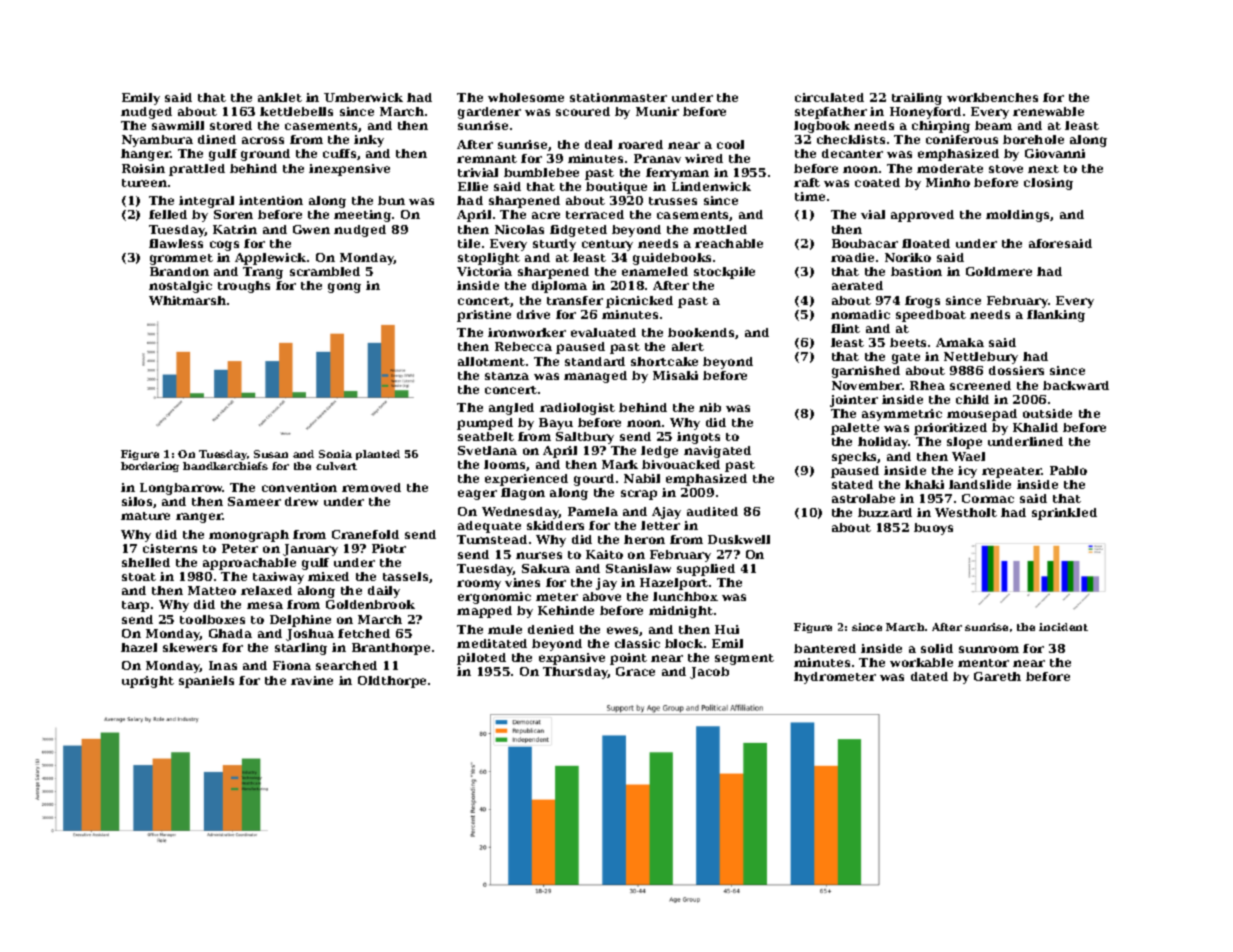  What do you see at coordinates (701, 332) in the document?
I see `bookends` at bounding box center [701, 332].
